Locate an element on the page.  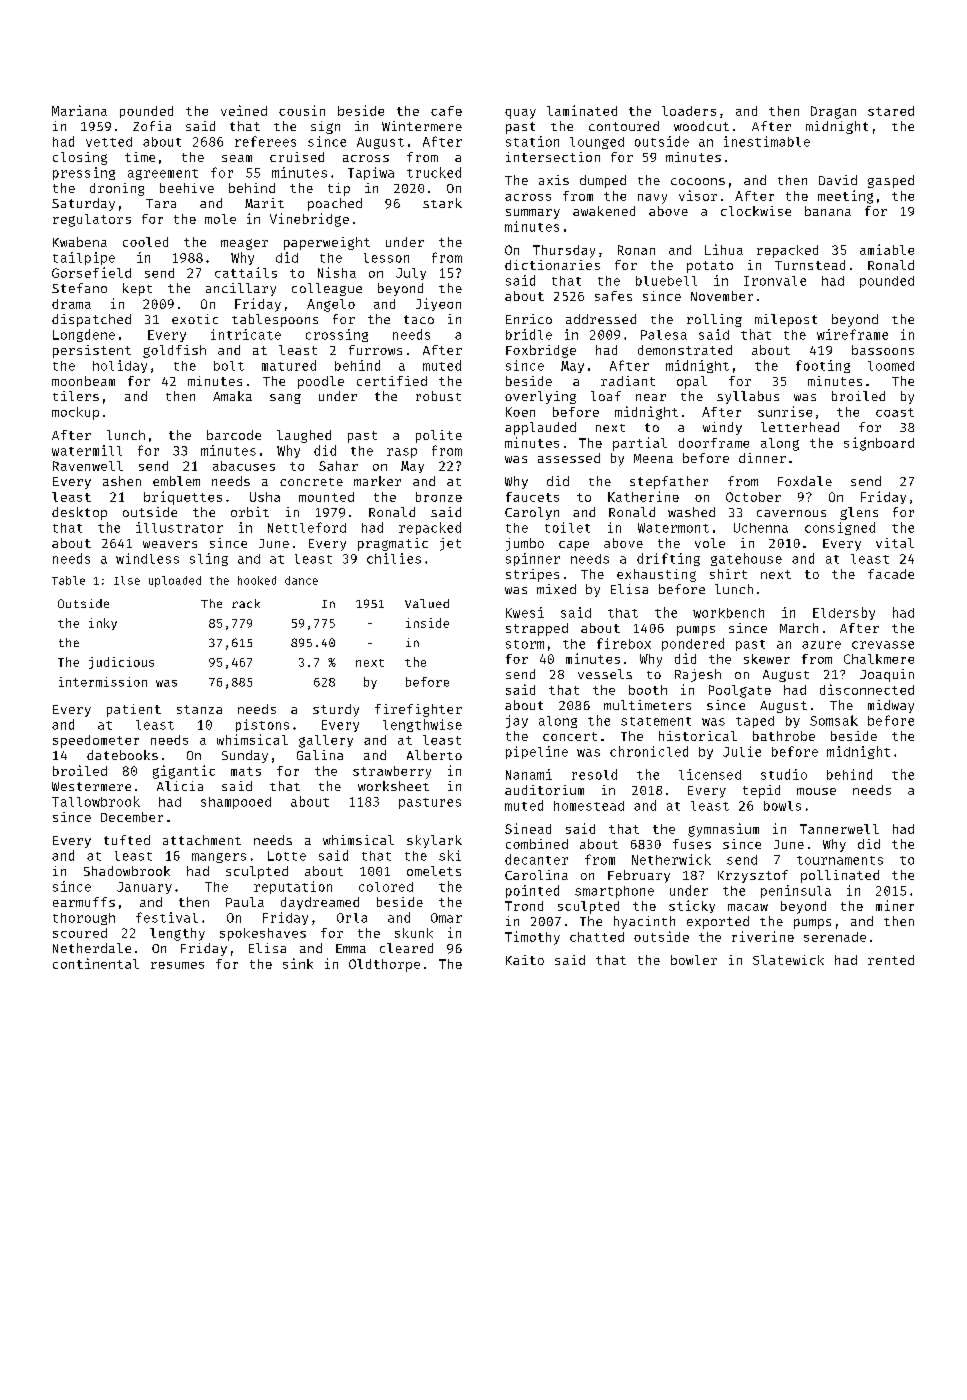
Slatewick is located at coordinates (788, 960).
